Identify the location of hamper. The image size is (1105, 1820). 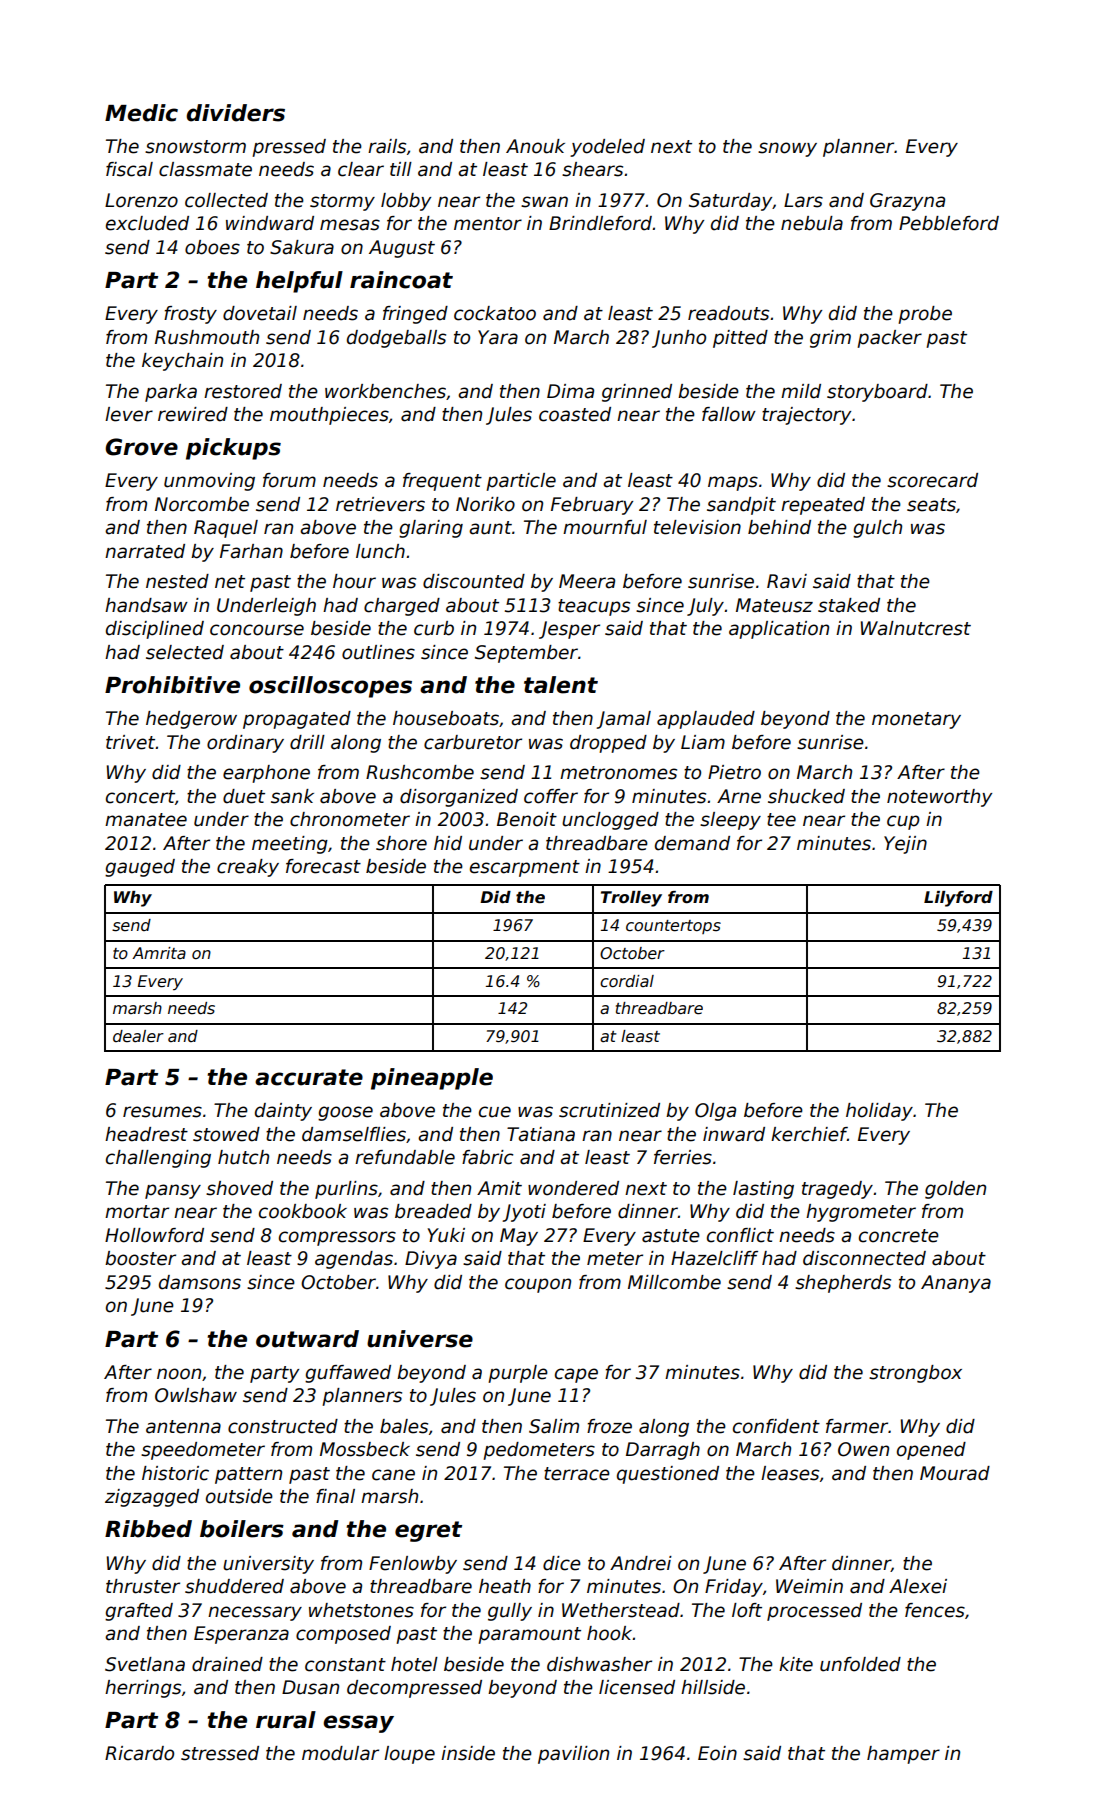
(903, 1755).
